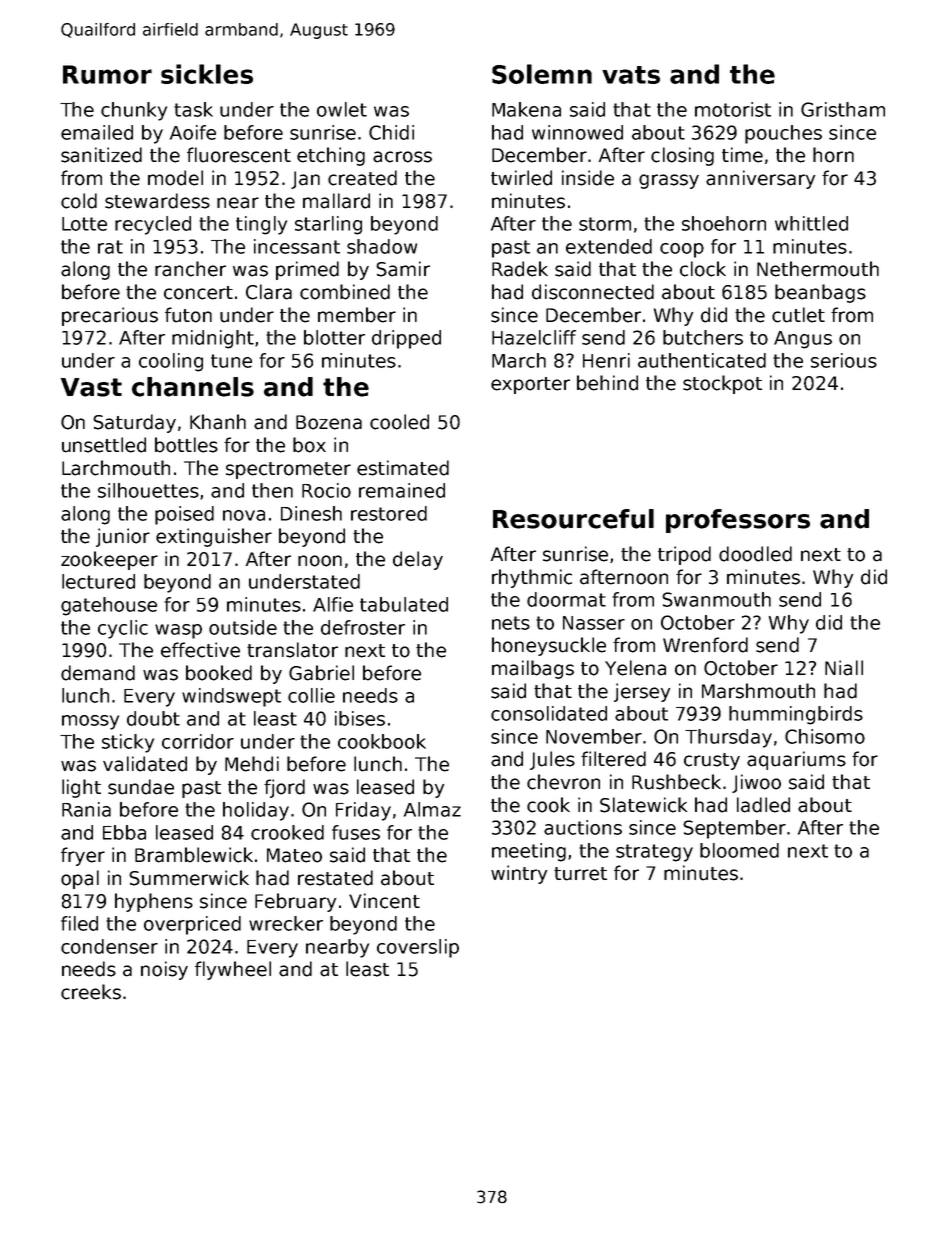 The image size is (952, 1233). What do you see at coordinates (192, 925) in the image?
I see `overpriced` at bounding box center [192, 925].
